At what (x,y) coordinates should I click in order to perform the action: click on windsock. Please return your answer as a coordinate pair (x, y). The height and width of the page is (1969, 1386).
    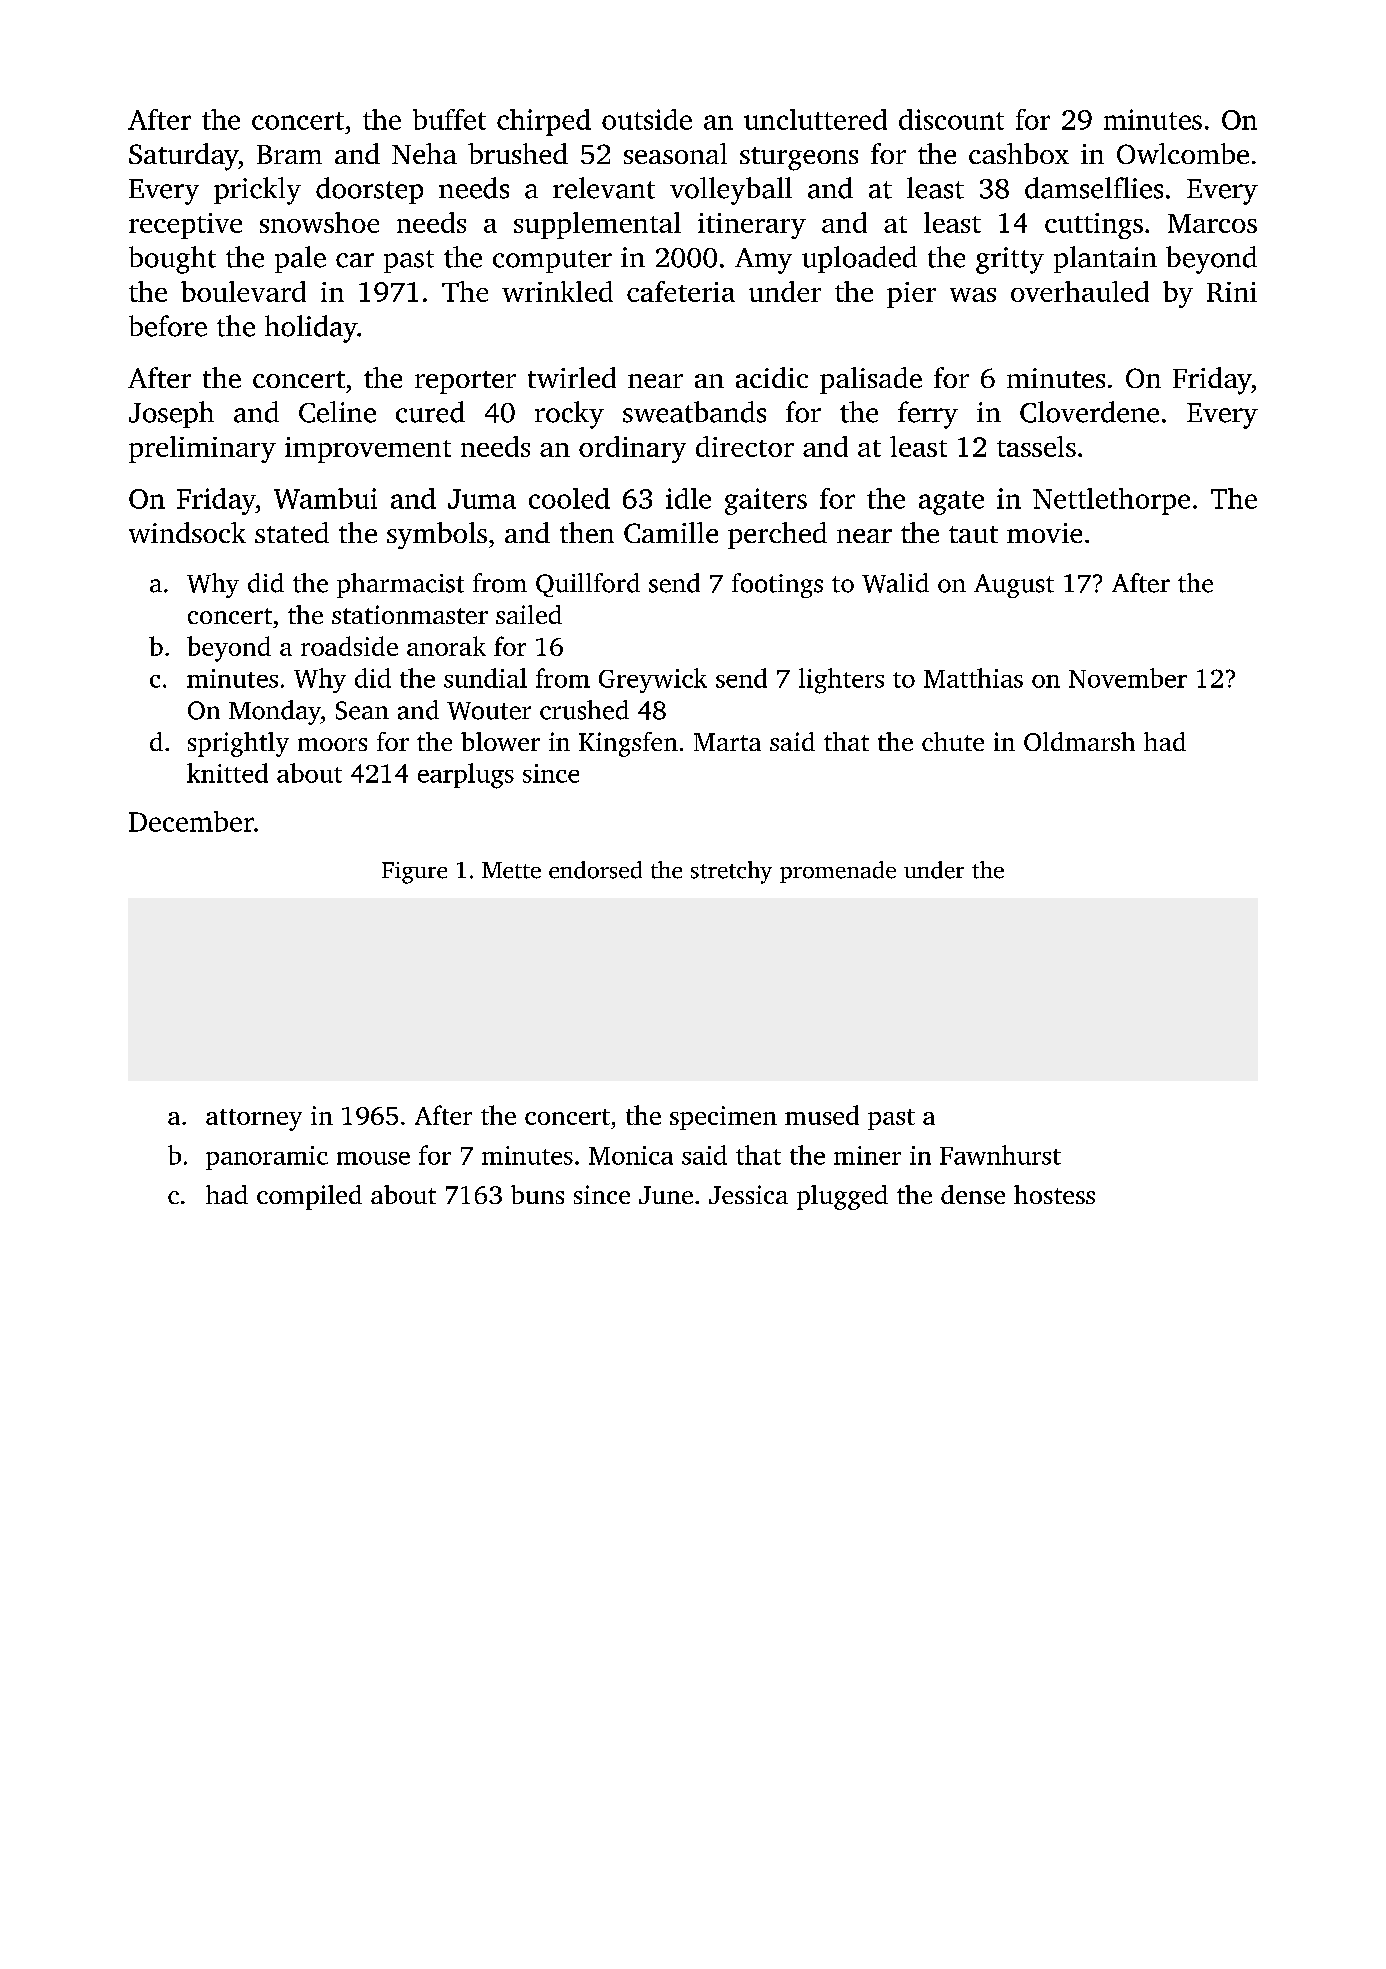
    Looking at the image, I should click on (187, 532).
